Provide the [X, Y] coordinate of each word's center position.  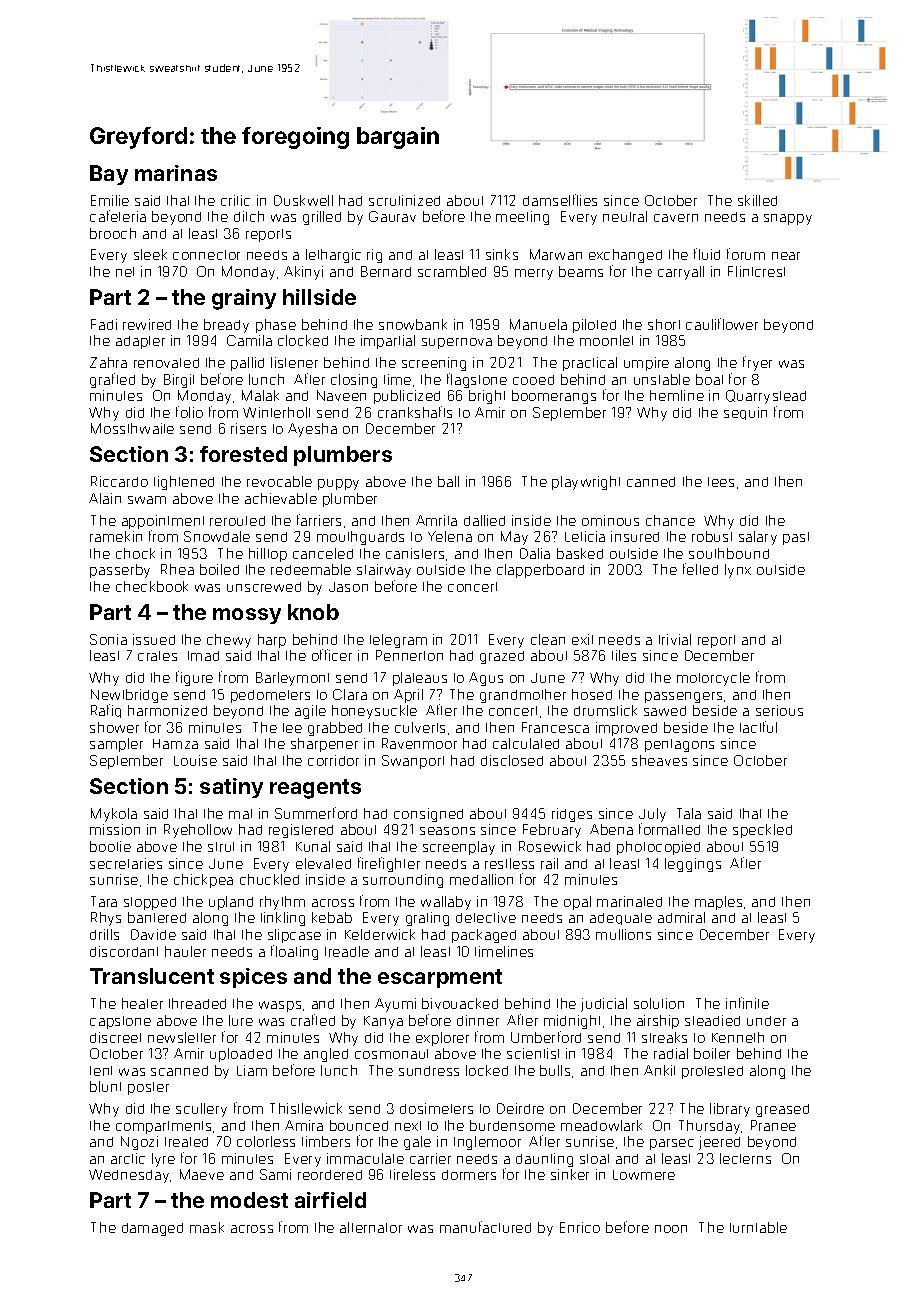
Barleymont [292, 679]
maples [718, 903]
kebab [332, 917]
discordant [124, 951]
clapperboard [540, 571]
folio [189, 412]
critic [235, 200]
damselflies [560, 200]
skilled [757, 200]
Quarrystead [766, 397]
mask [207, 1227]
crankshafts [415, 412]
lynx [738, 571]
